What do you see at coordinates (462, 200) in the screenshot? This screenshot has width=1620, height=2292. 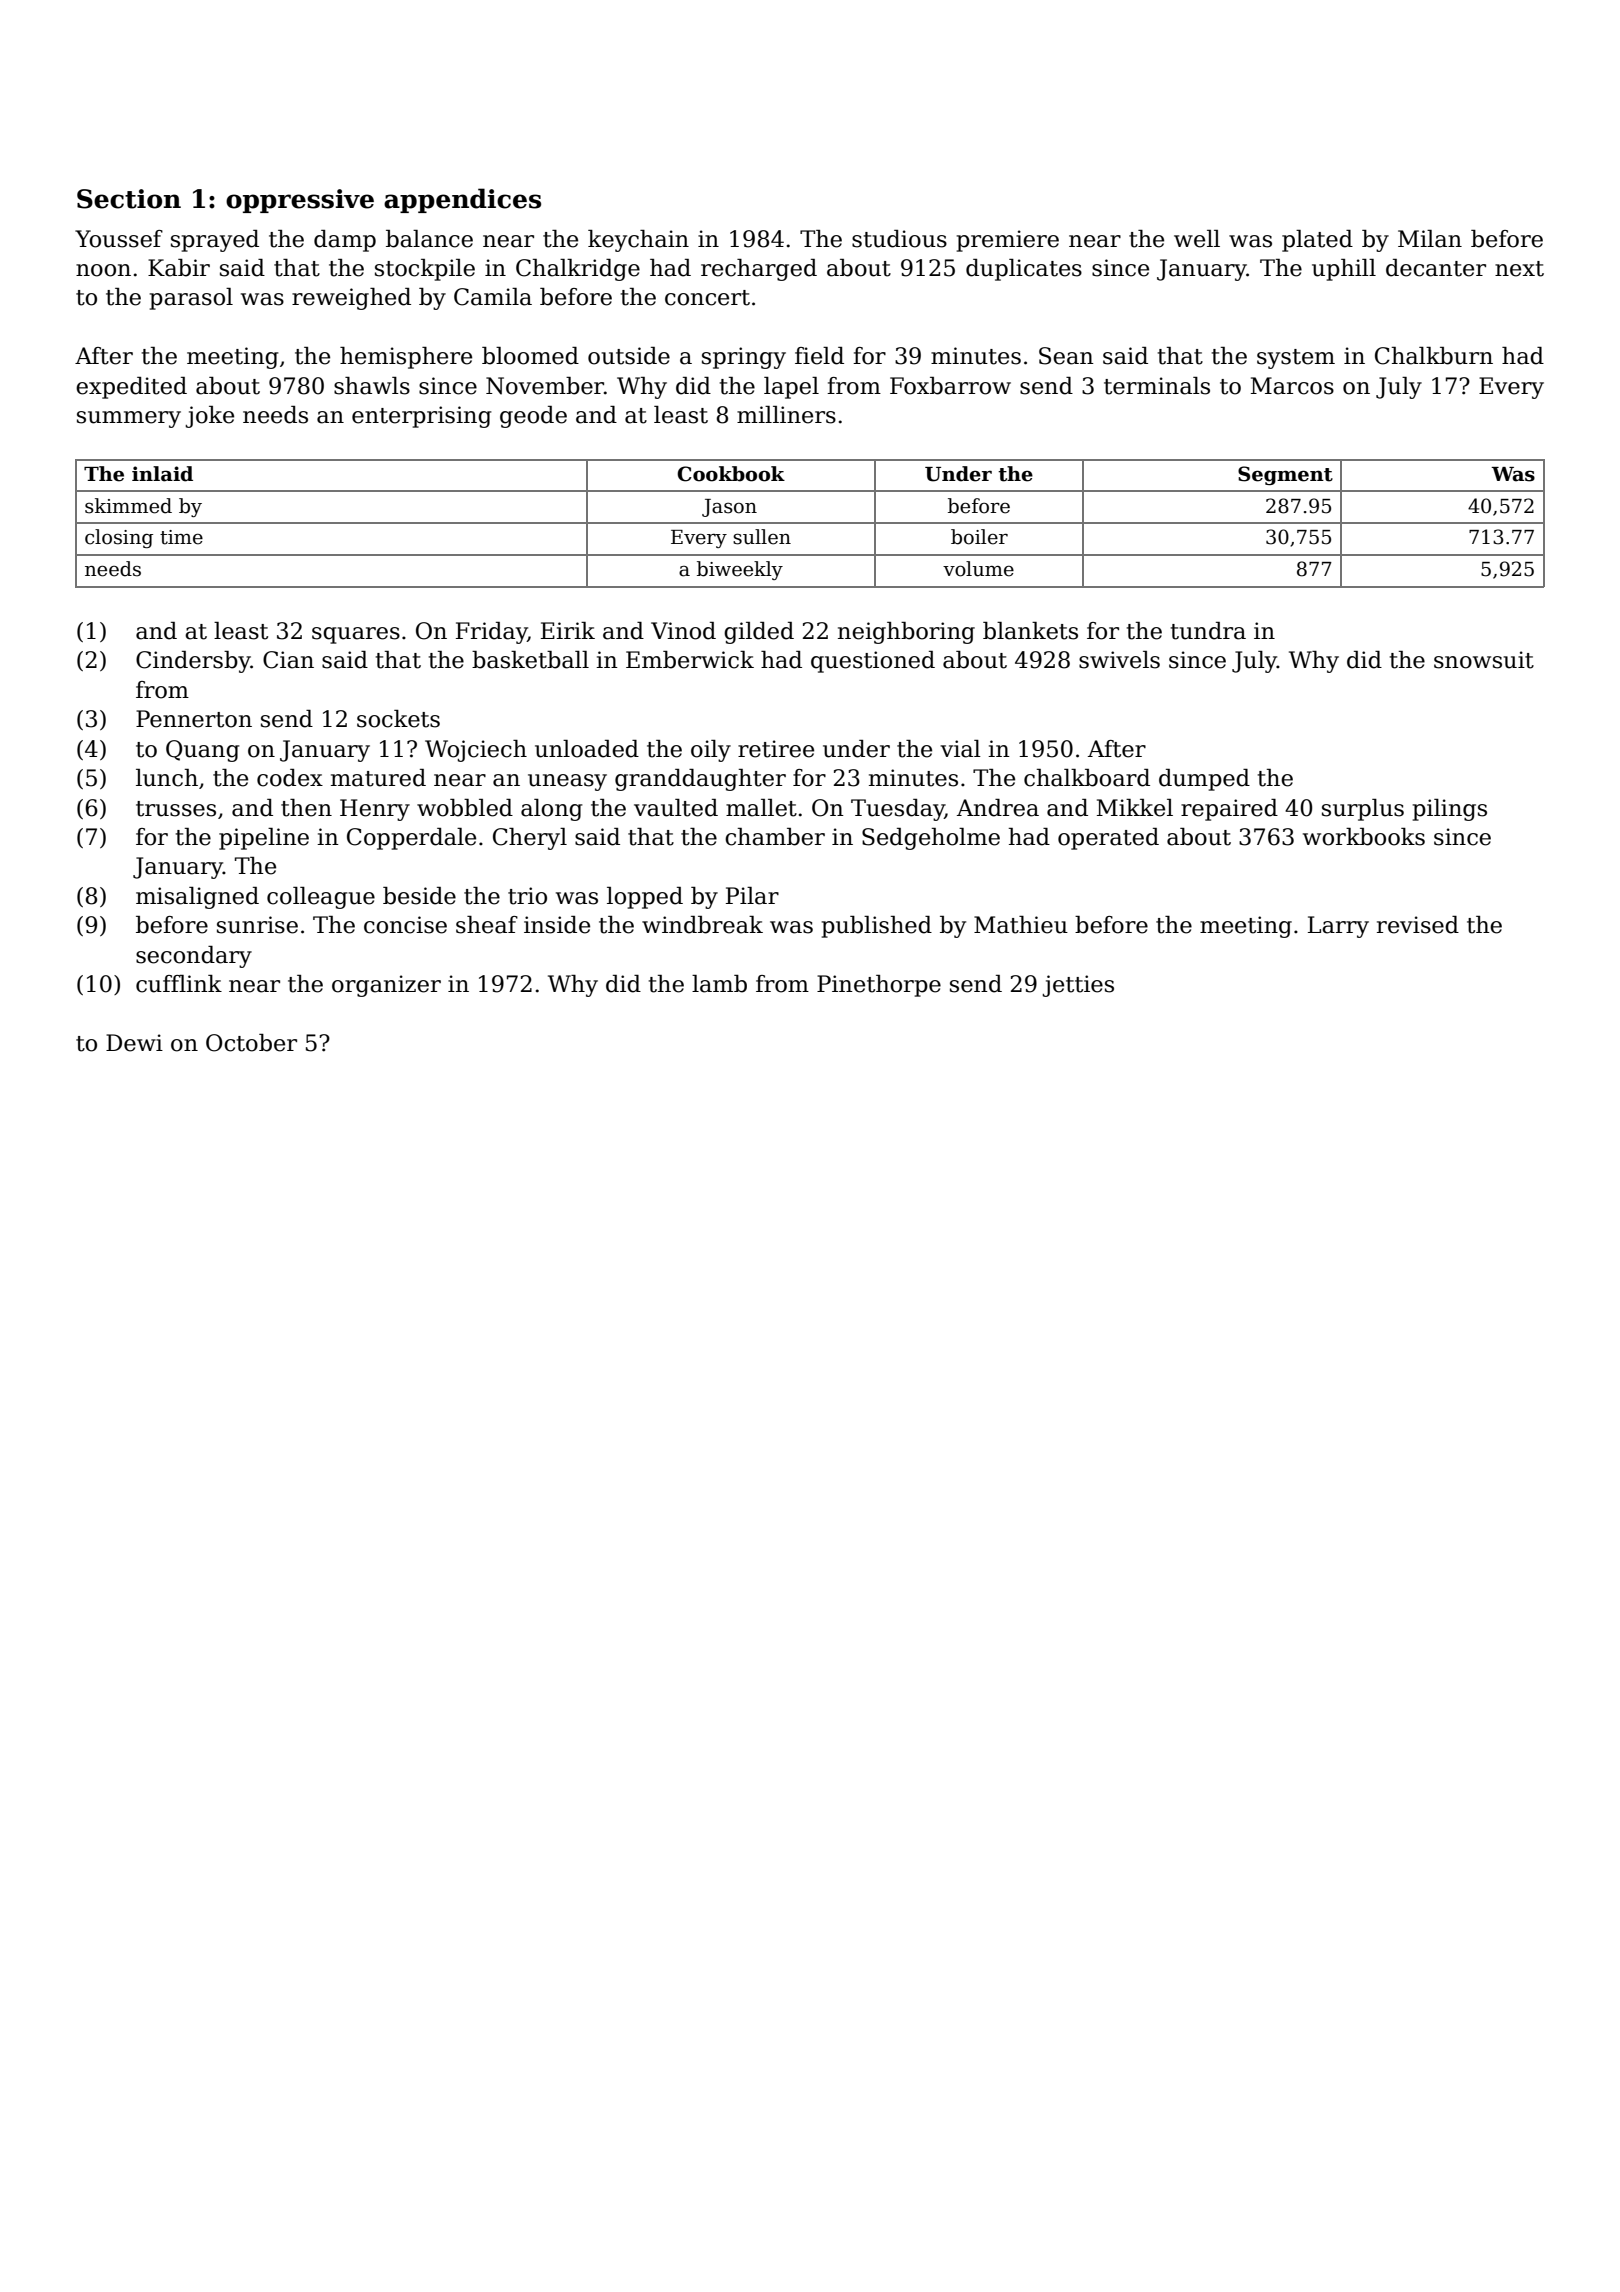 I see `appendices` at bounding box center [462, 200].
